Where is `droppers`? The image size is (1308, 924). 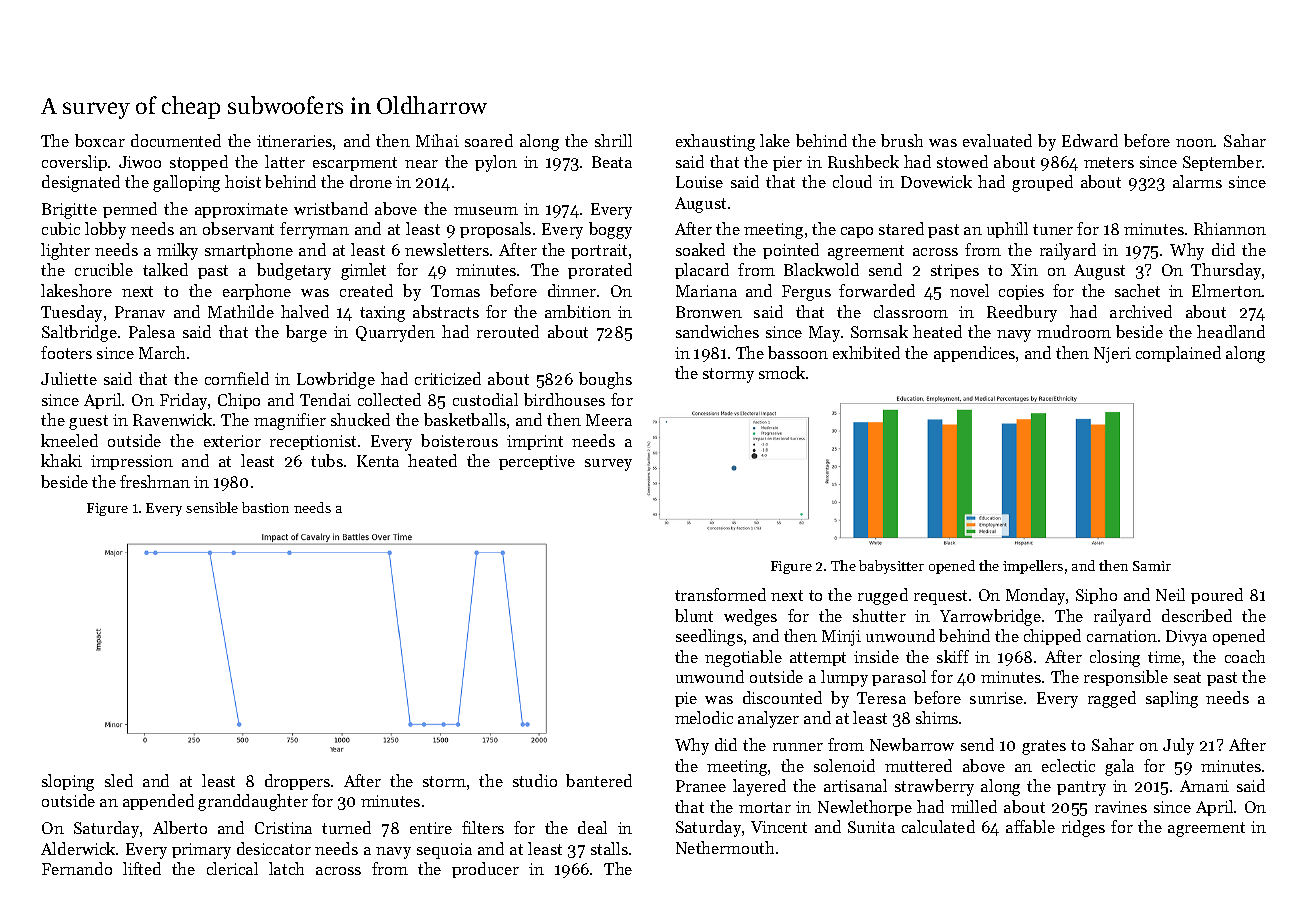 droppers is located at coordinates (297, 782).
